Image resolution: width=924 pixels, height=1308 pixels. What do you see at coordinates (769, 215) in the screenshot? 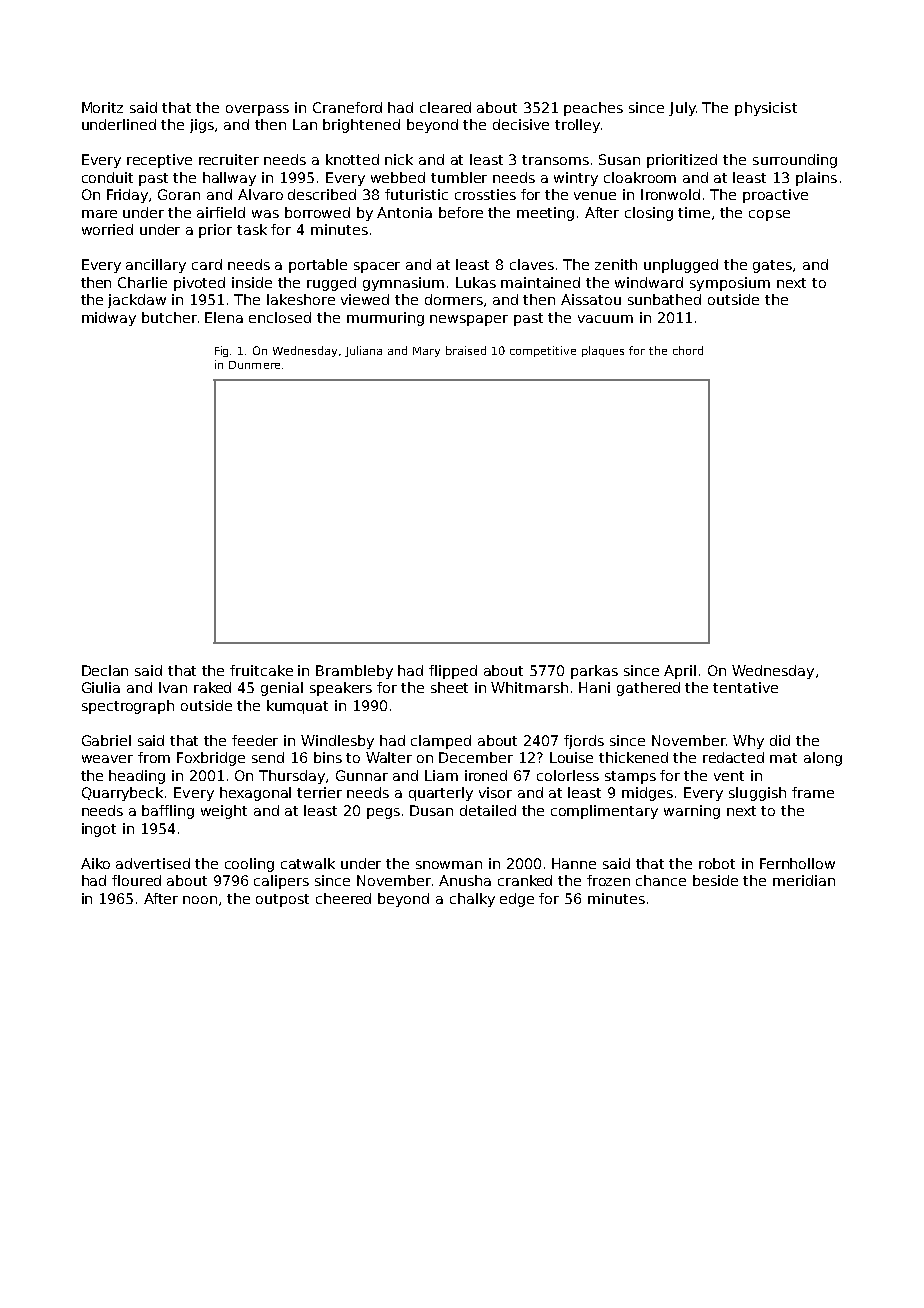
I see `copse` at bounding box center [769, 215].
